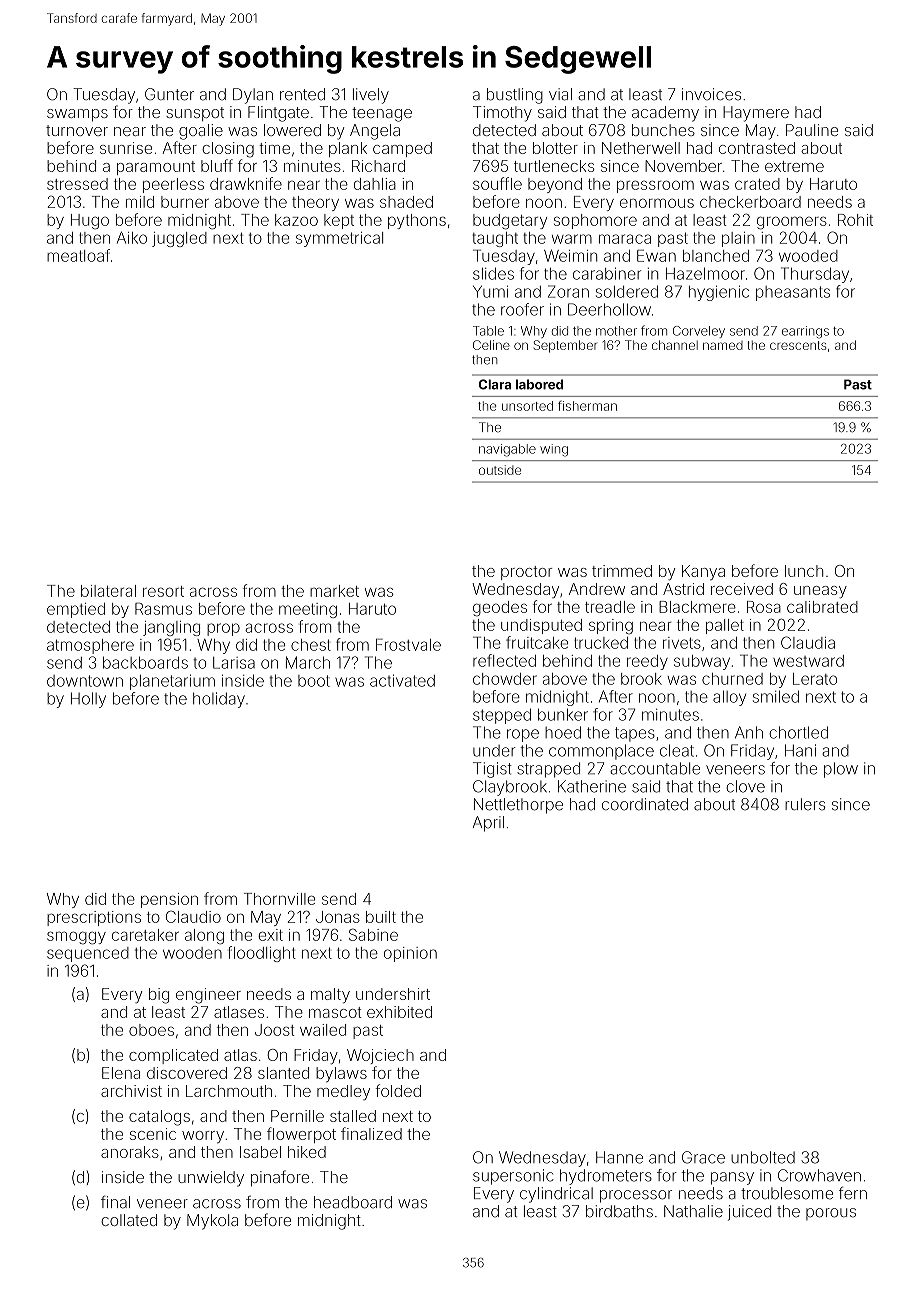 This image has width=924, height=1308. Describe the element at coordinates (822, 607) in the image. I see `calibrated` at that location.
